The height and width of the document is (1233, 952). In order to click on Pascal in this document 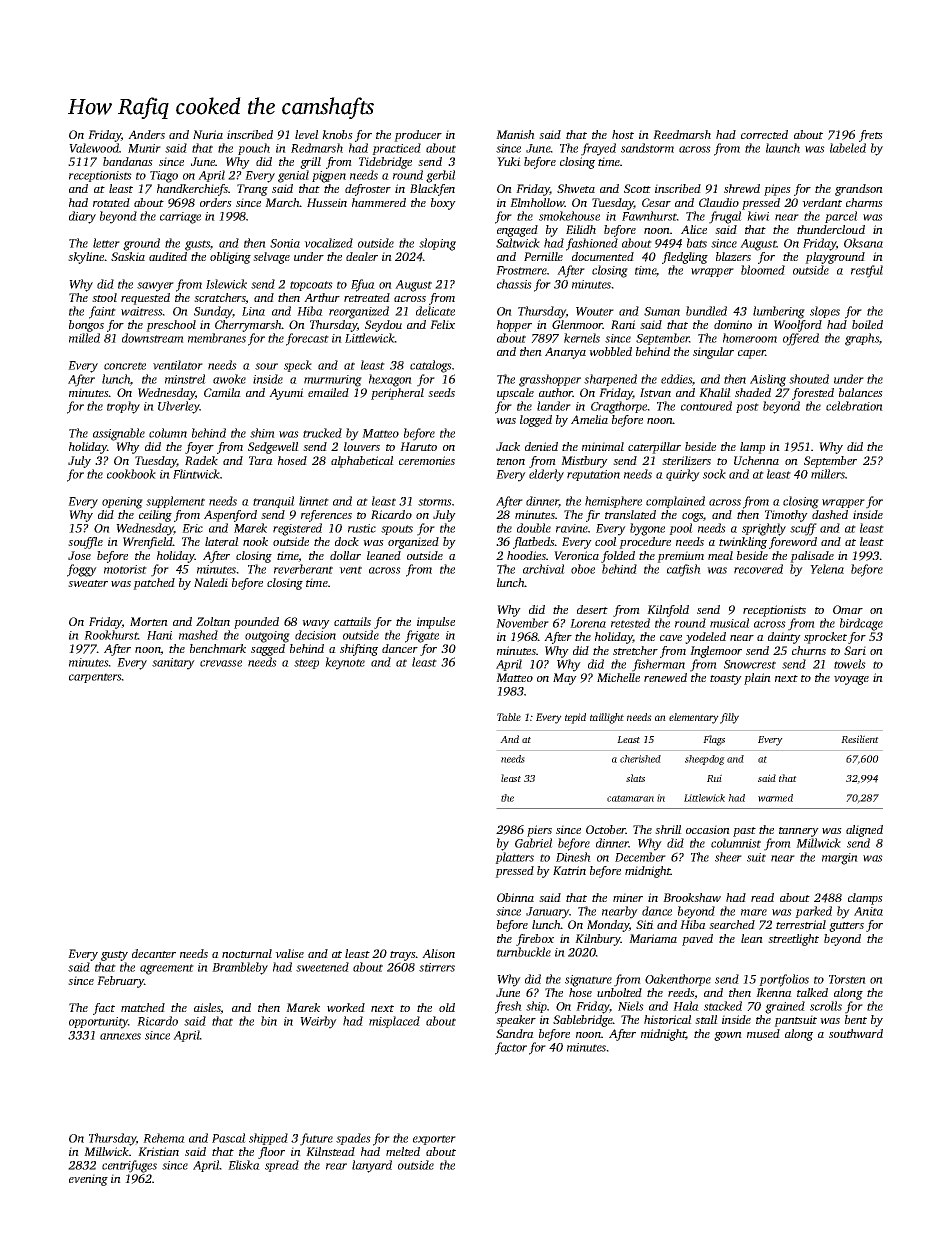, I will do `click(229, 1138)`.
